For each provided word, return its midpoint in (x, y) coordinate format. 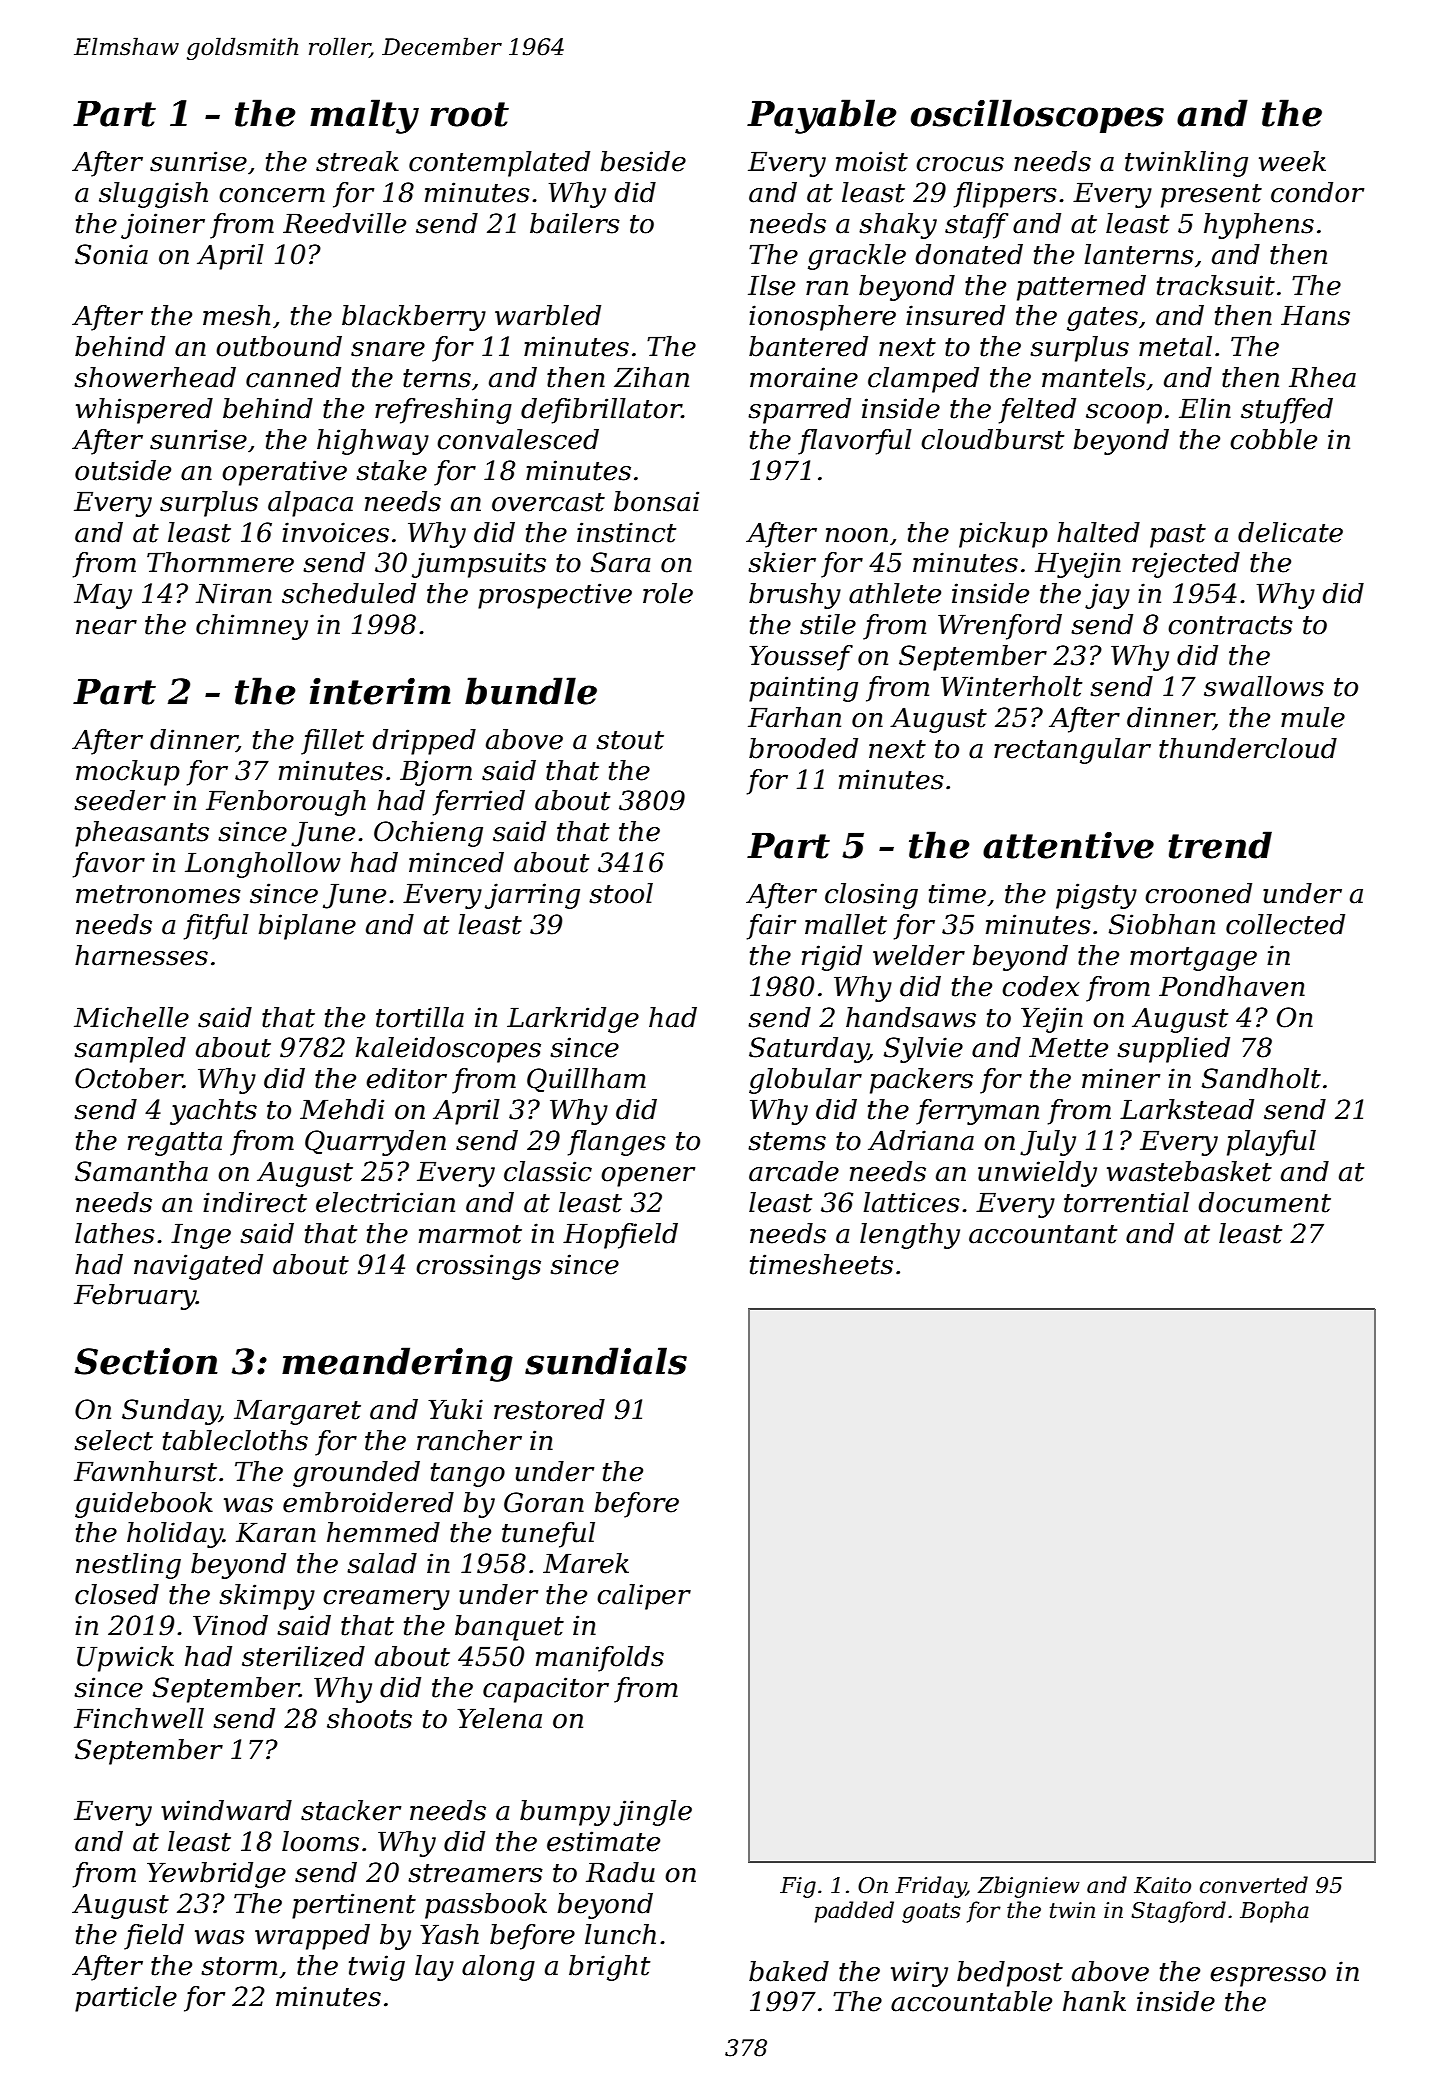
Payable (822, 116)
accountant (1043, 1234)
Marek (586, 1563)
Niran (234, 593)
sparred (799, 411)
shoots (369, 1718)
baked (789, 1971)
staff (977, 226)
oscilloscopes (1037, 116)
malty (364, 116)
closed (117, 1594)
